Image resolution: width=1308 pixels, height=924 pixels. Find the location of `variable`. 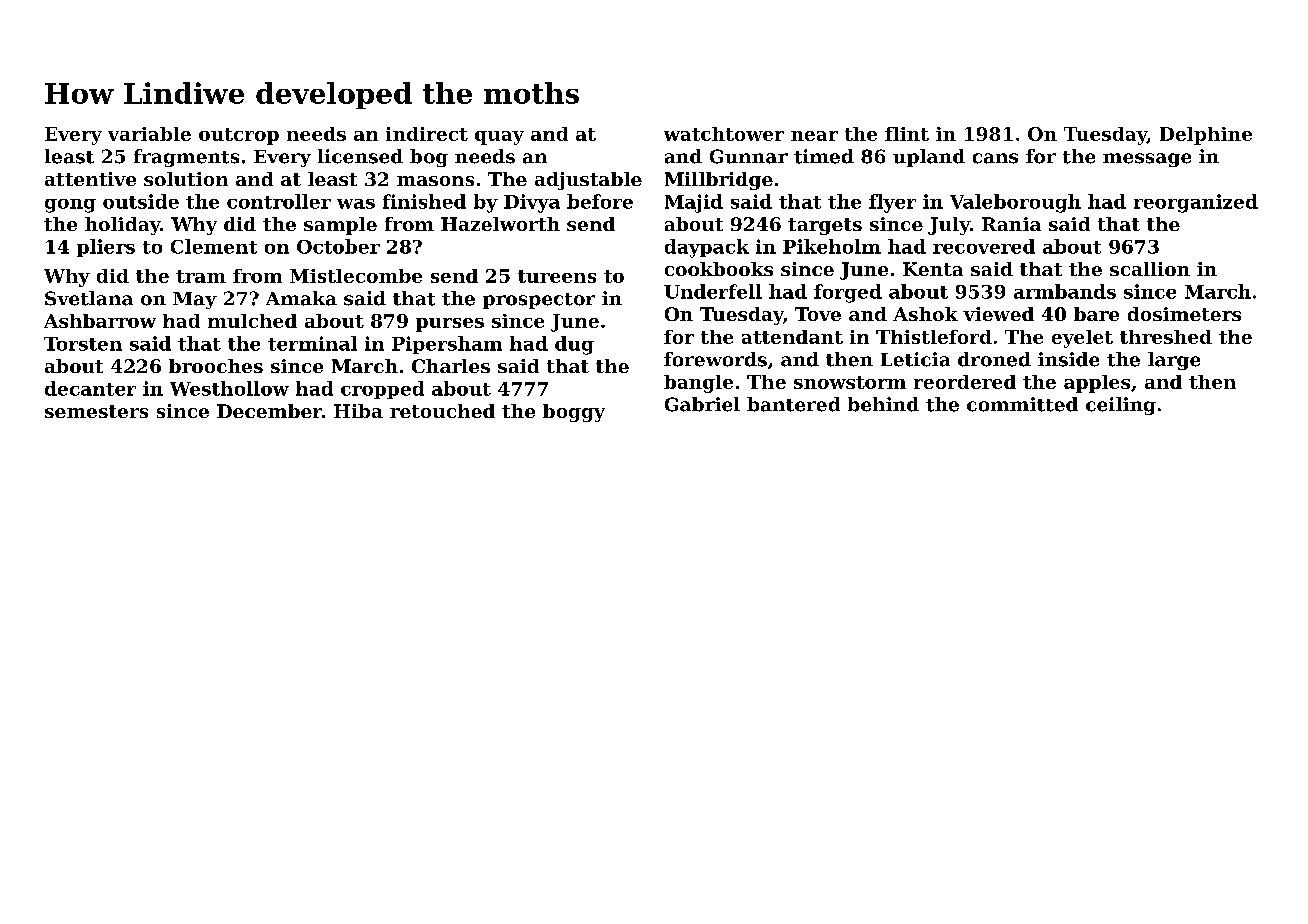

variable is located at coordinates (149, 134).
